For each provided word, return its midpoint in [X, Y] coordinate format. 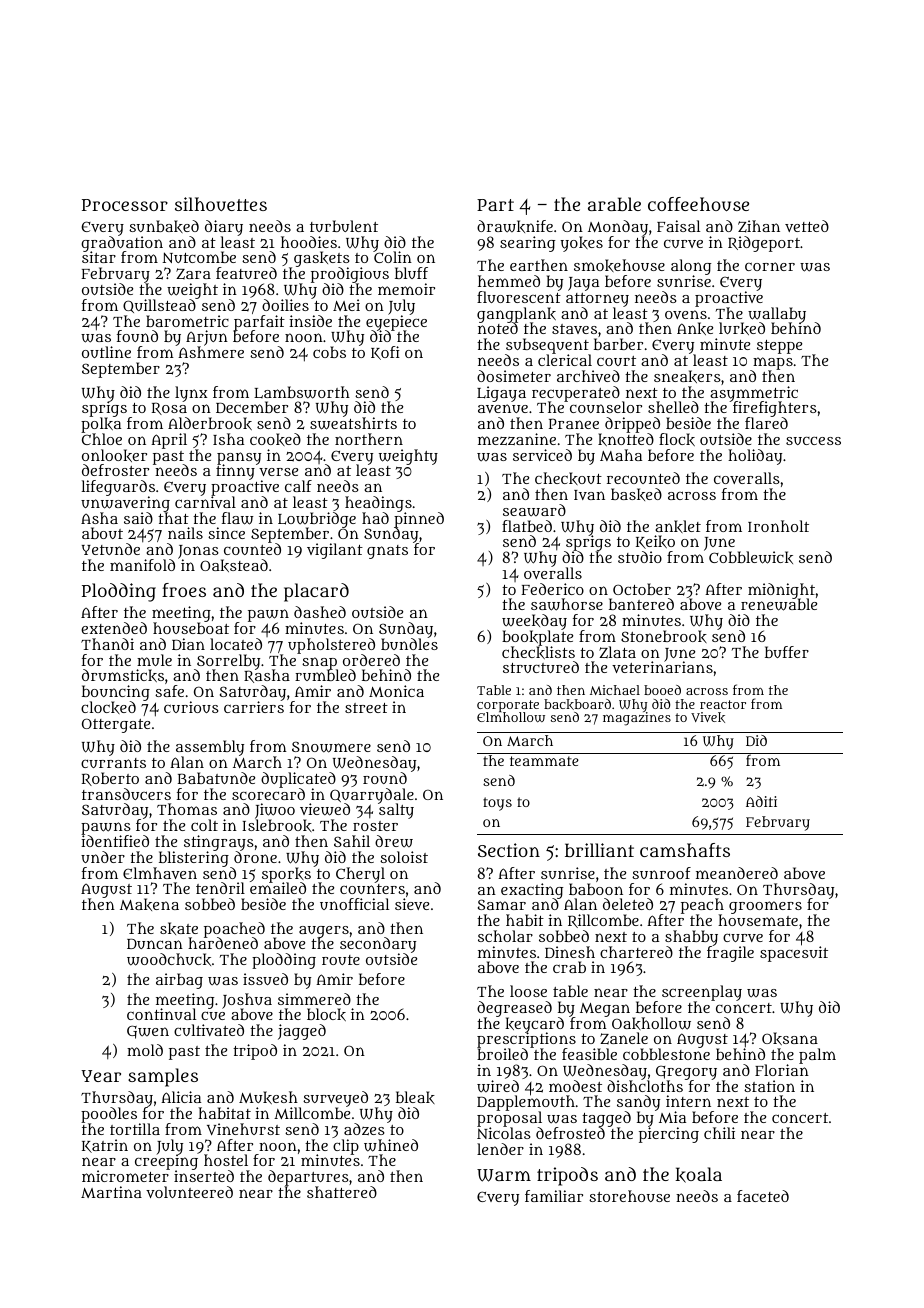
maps [773, 363]
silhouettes [221, 204]
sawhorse [567, 604]
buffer [787, 652]
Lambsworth [302, 392]
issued [265, 979]
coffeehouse [698, 204]
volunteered [189, 1192]
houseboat [191, 628]
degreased [514, 1009]
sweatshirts [353, 424]
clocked [108, 707]
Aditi [761, 801]
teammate [544, 761]
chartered [636, 952]
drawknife [515, 226]
